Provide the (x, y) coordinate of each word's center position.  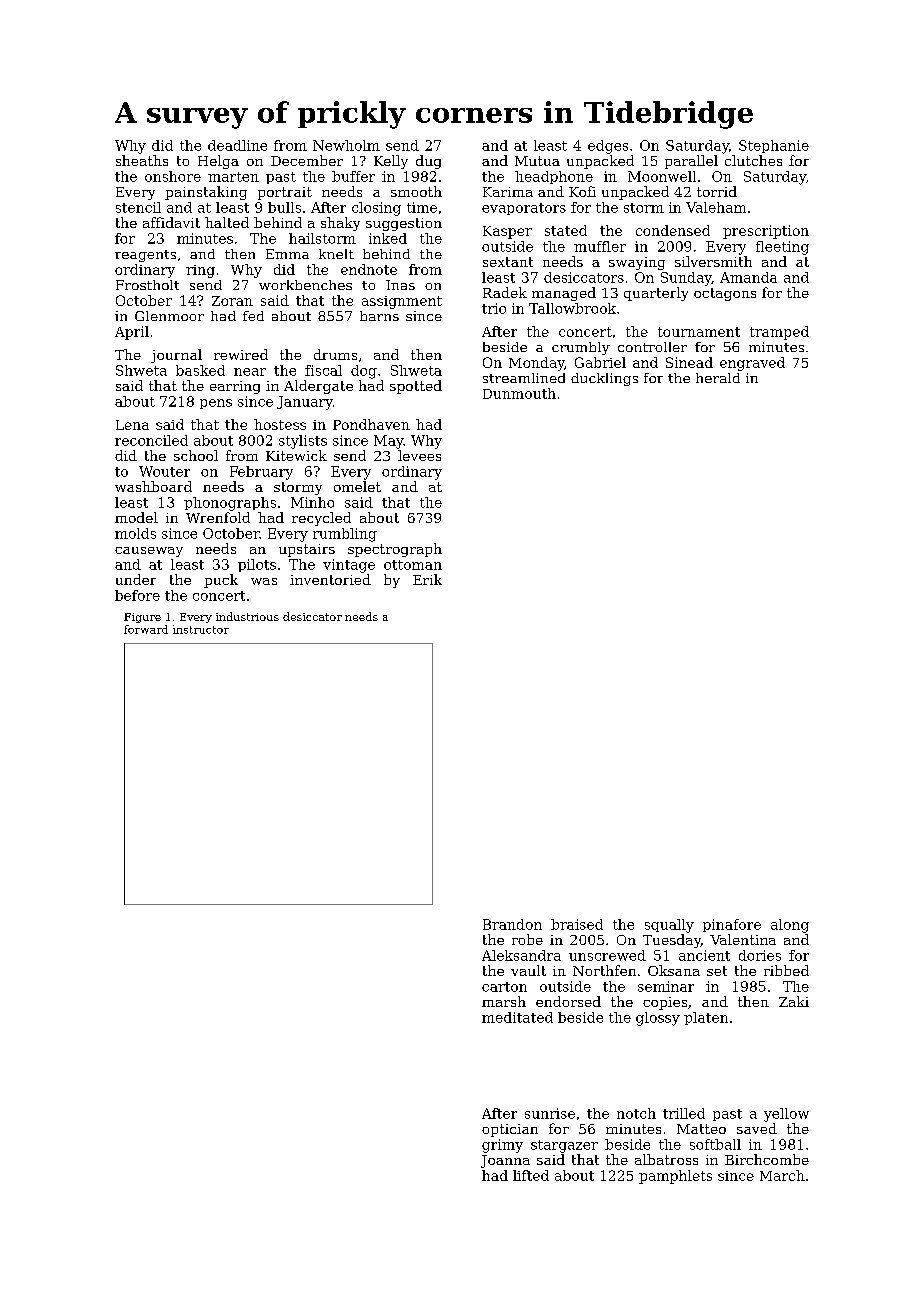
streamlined (524, 378)
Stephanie (774, 146)
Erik (427, 579)
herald (718, 378)
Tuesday (672, 941)
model (136, 517)
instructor (201, 629)
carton (504, 987)
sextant (508, 262)
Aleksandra (521, 955)
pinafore (732, 925)
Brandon (512, 924)
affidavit (171, 222)
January (305, 403)
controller (652, 347)
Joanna (505, 1161)
